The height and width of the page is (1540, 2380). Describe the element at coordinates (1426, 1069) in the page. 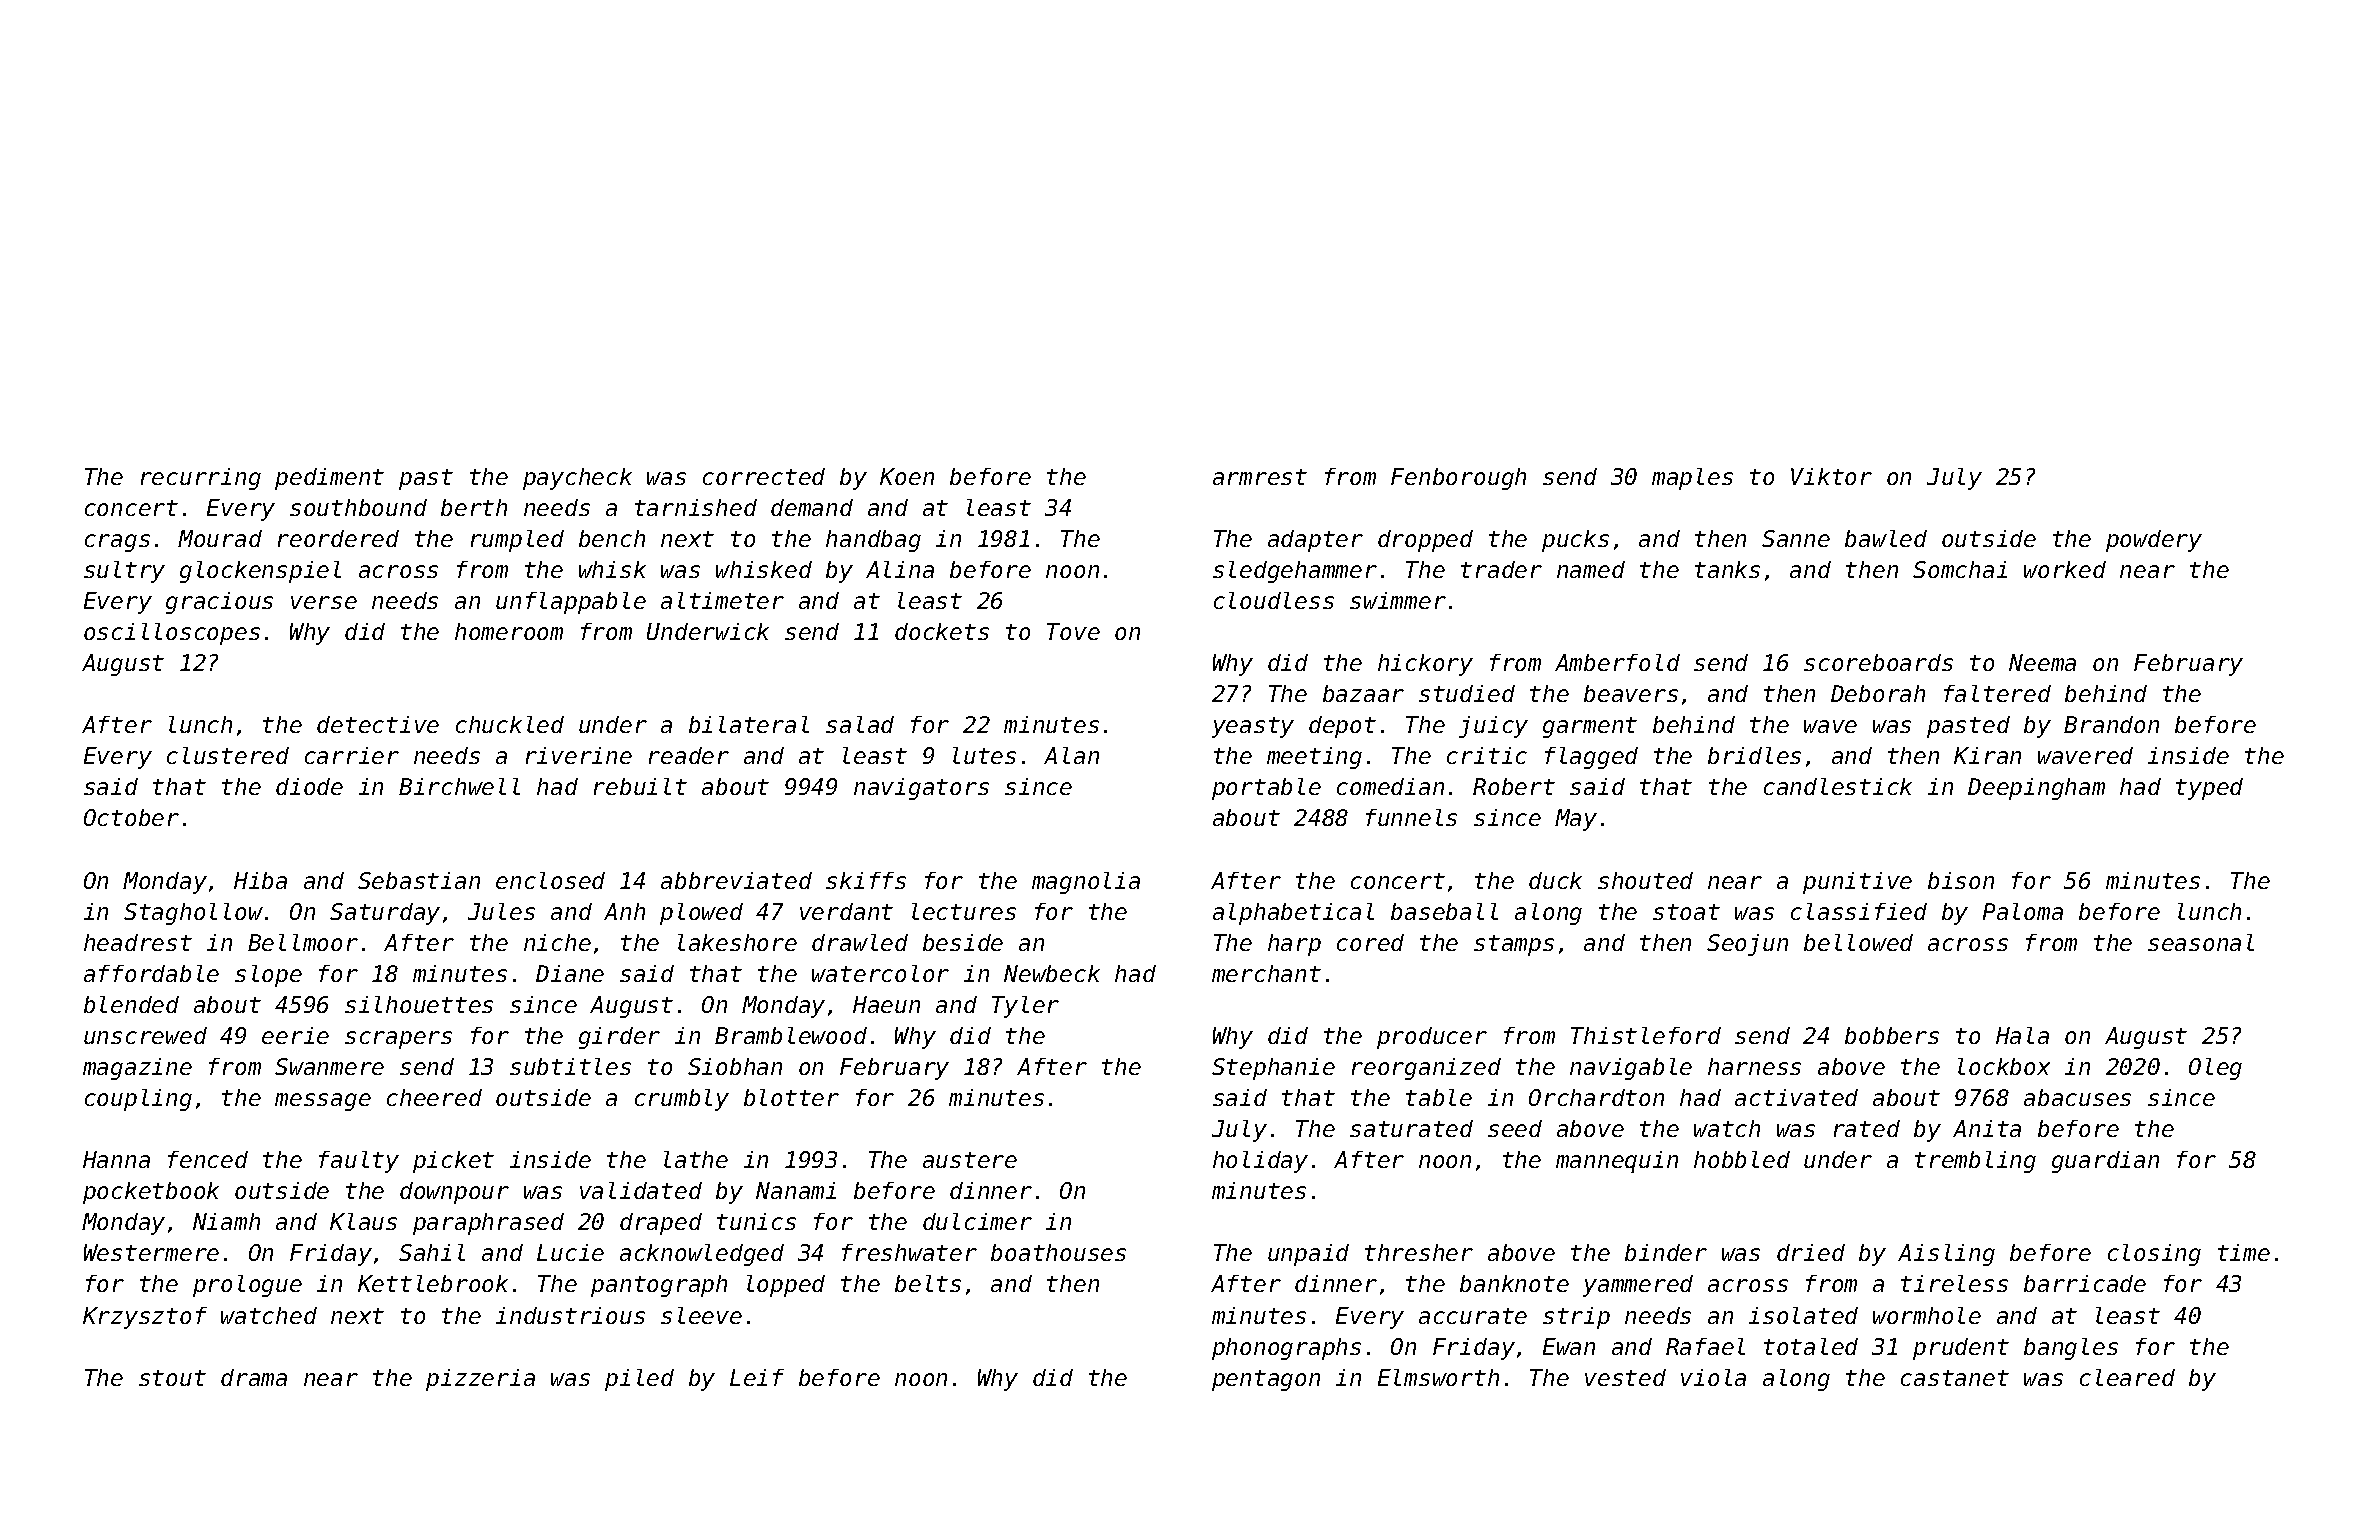

I see `reorganized` at that location.
